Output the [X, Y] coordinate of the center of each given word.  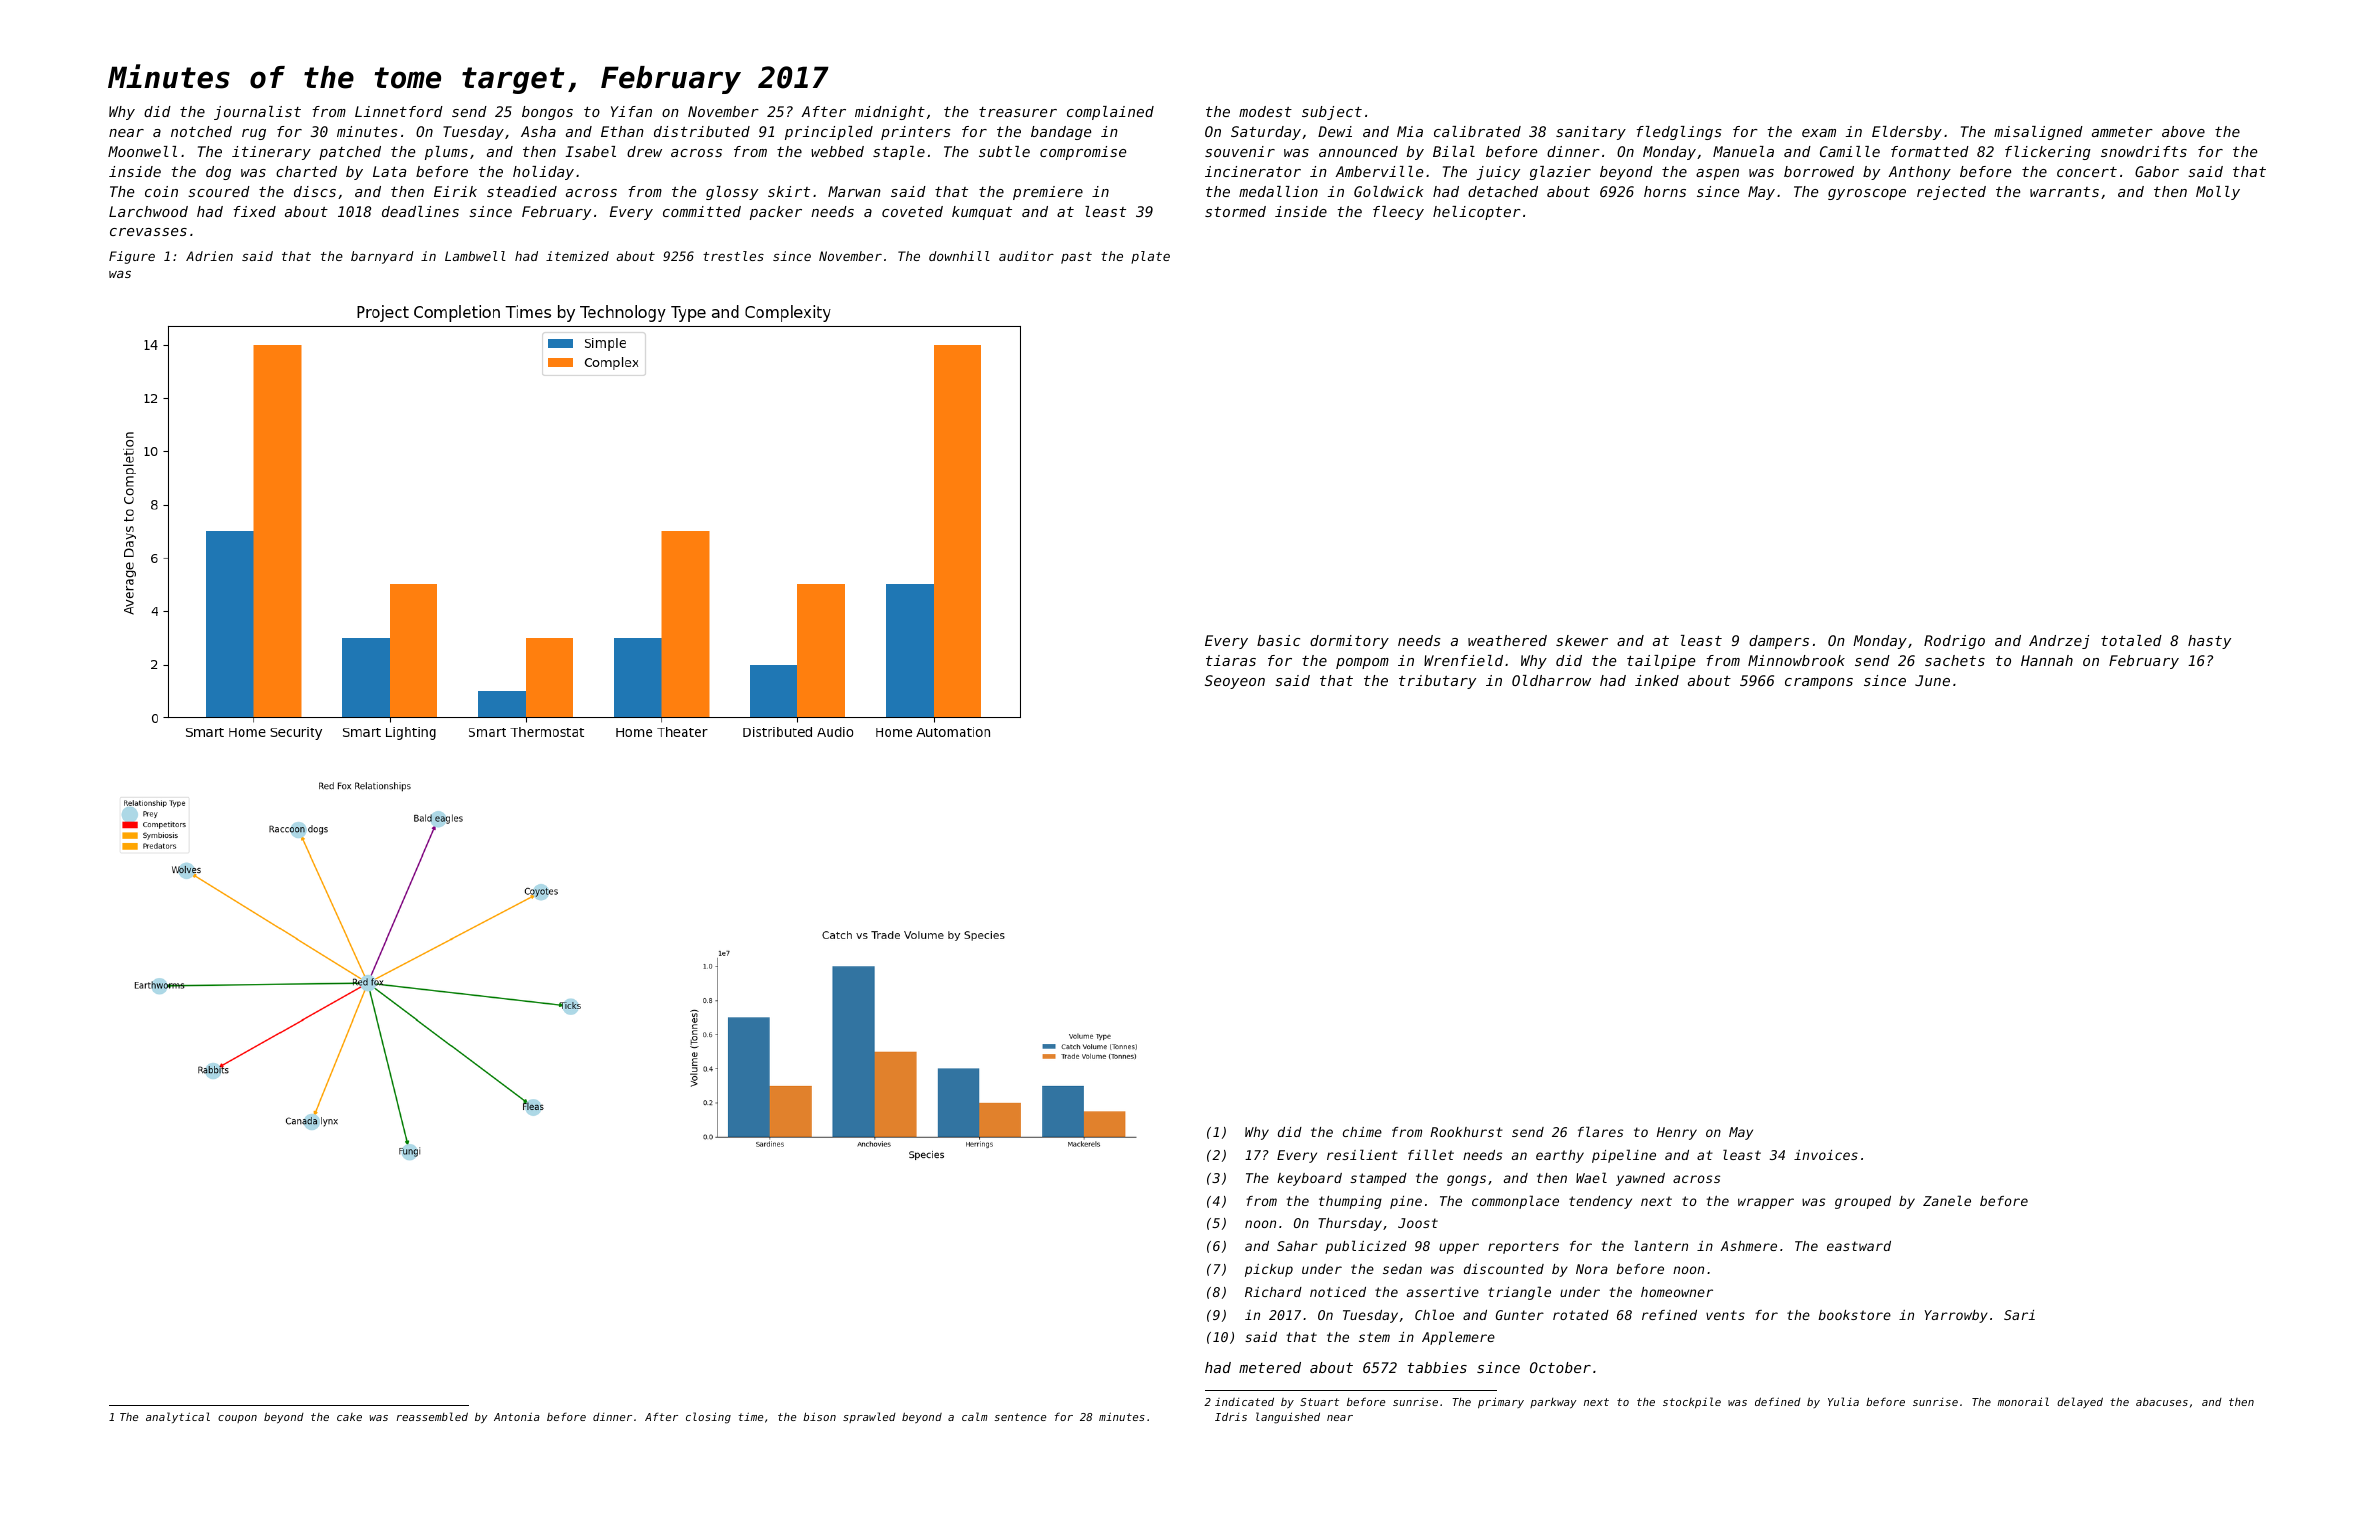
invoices [1826, 1155]
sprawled [869, 1417]
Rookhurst [1466, 1132]
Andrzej [2059, 642]
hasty [2209, 642]
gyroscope [1867, 194]
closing [708, 1418]
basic [1278, 640]
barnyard [382, 257]
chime [1362, 1132]
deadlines [420, 211]
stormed [1235, 211]
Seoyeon [1235, 682]
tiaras [1231, 660]
